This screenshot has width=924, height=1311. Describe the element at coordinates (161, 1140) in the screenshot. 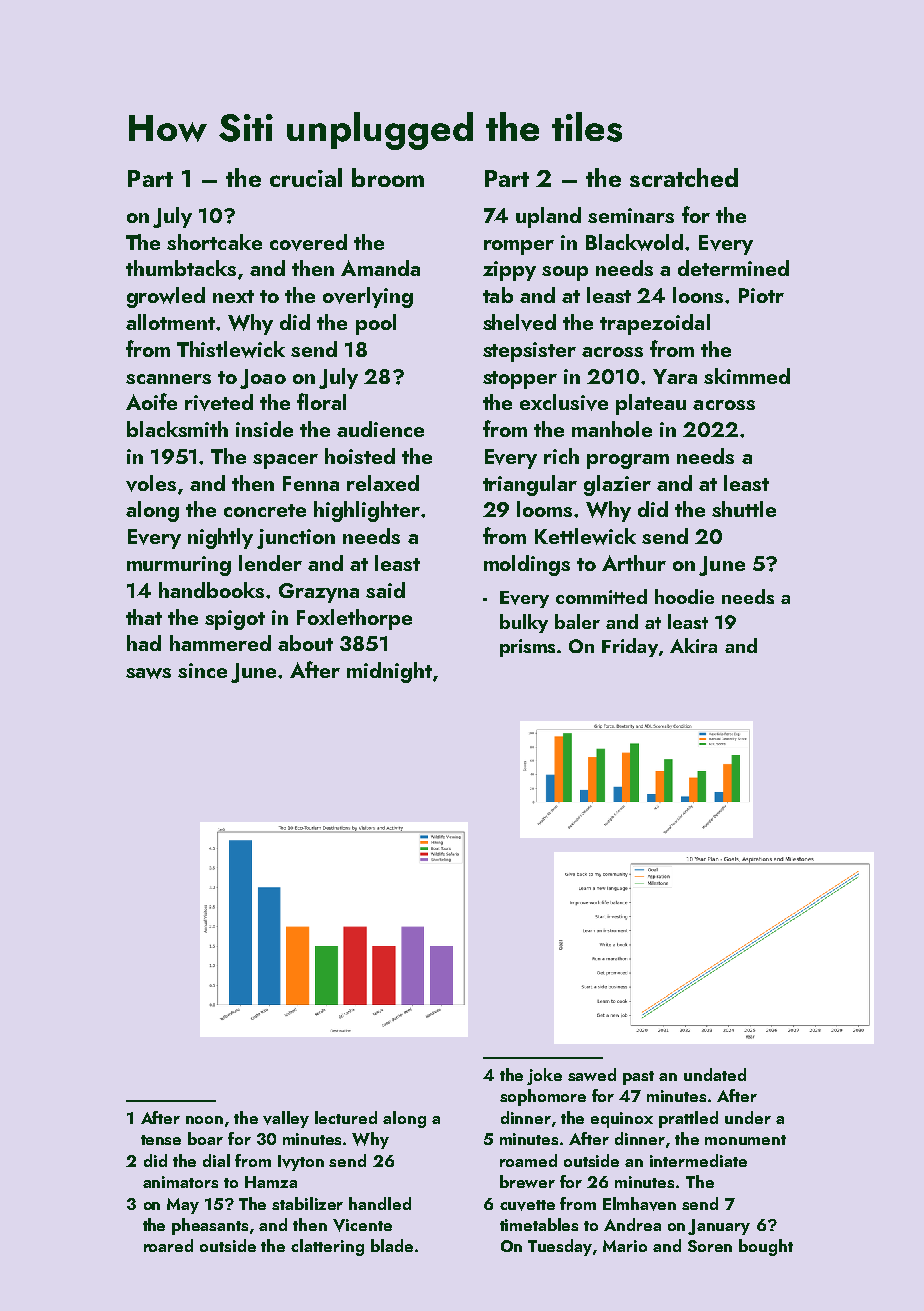

I see `tense` at that location.
